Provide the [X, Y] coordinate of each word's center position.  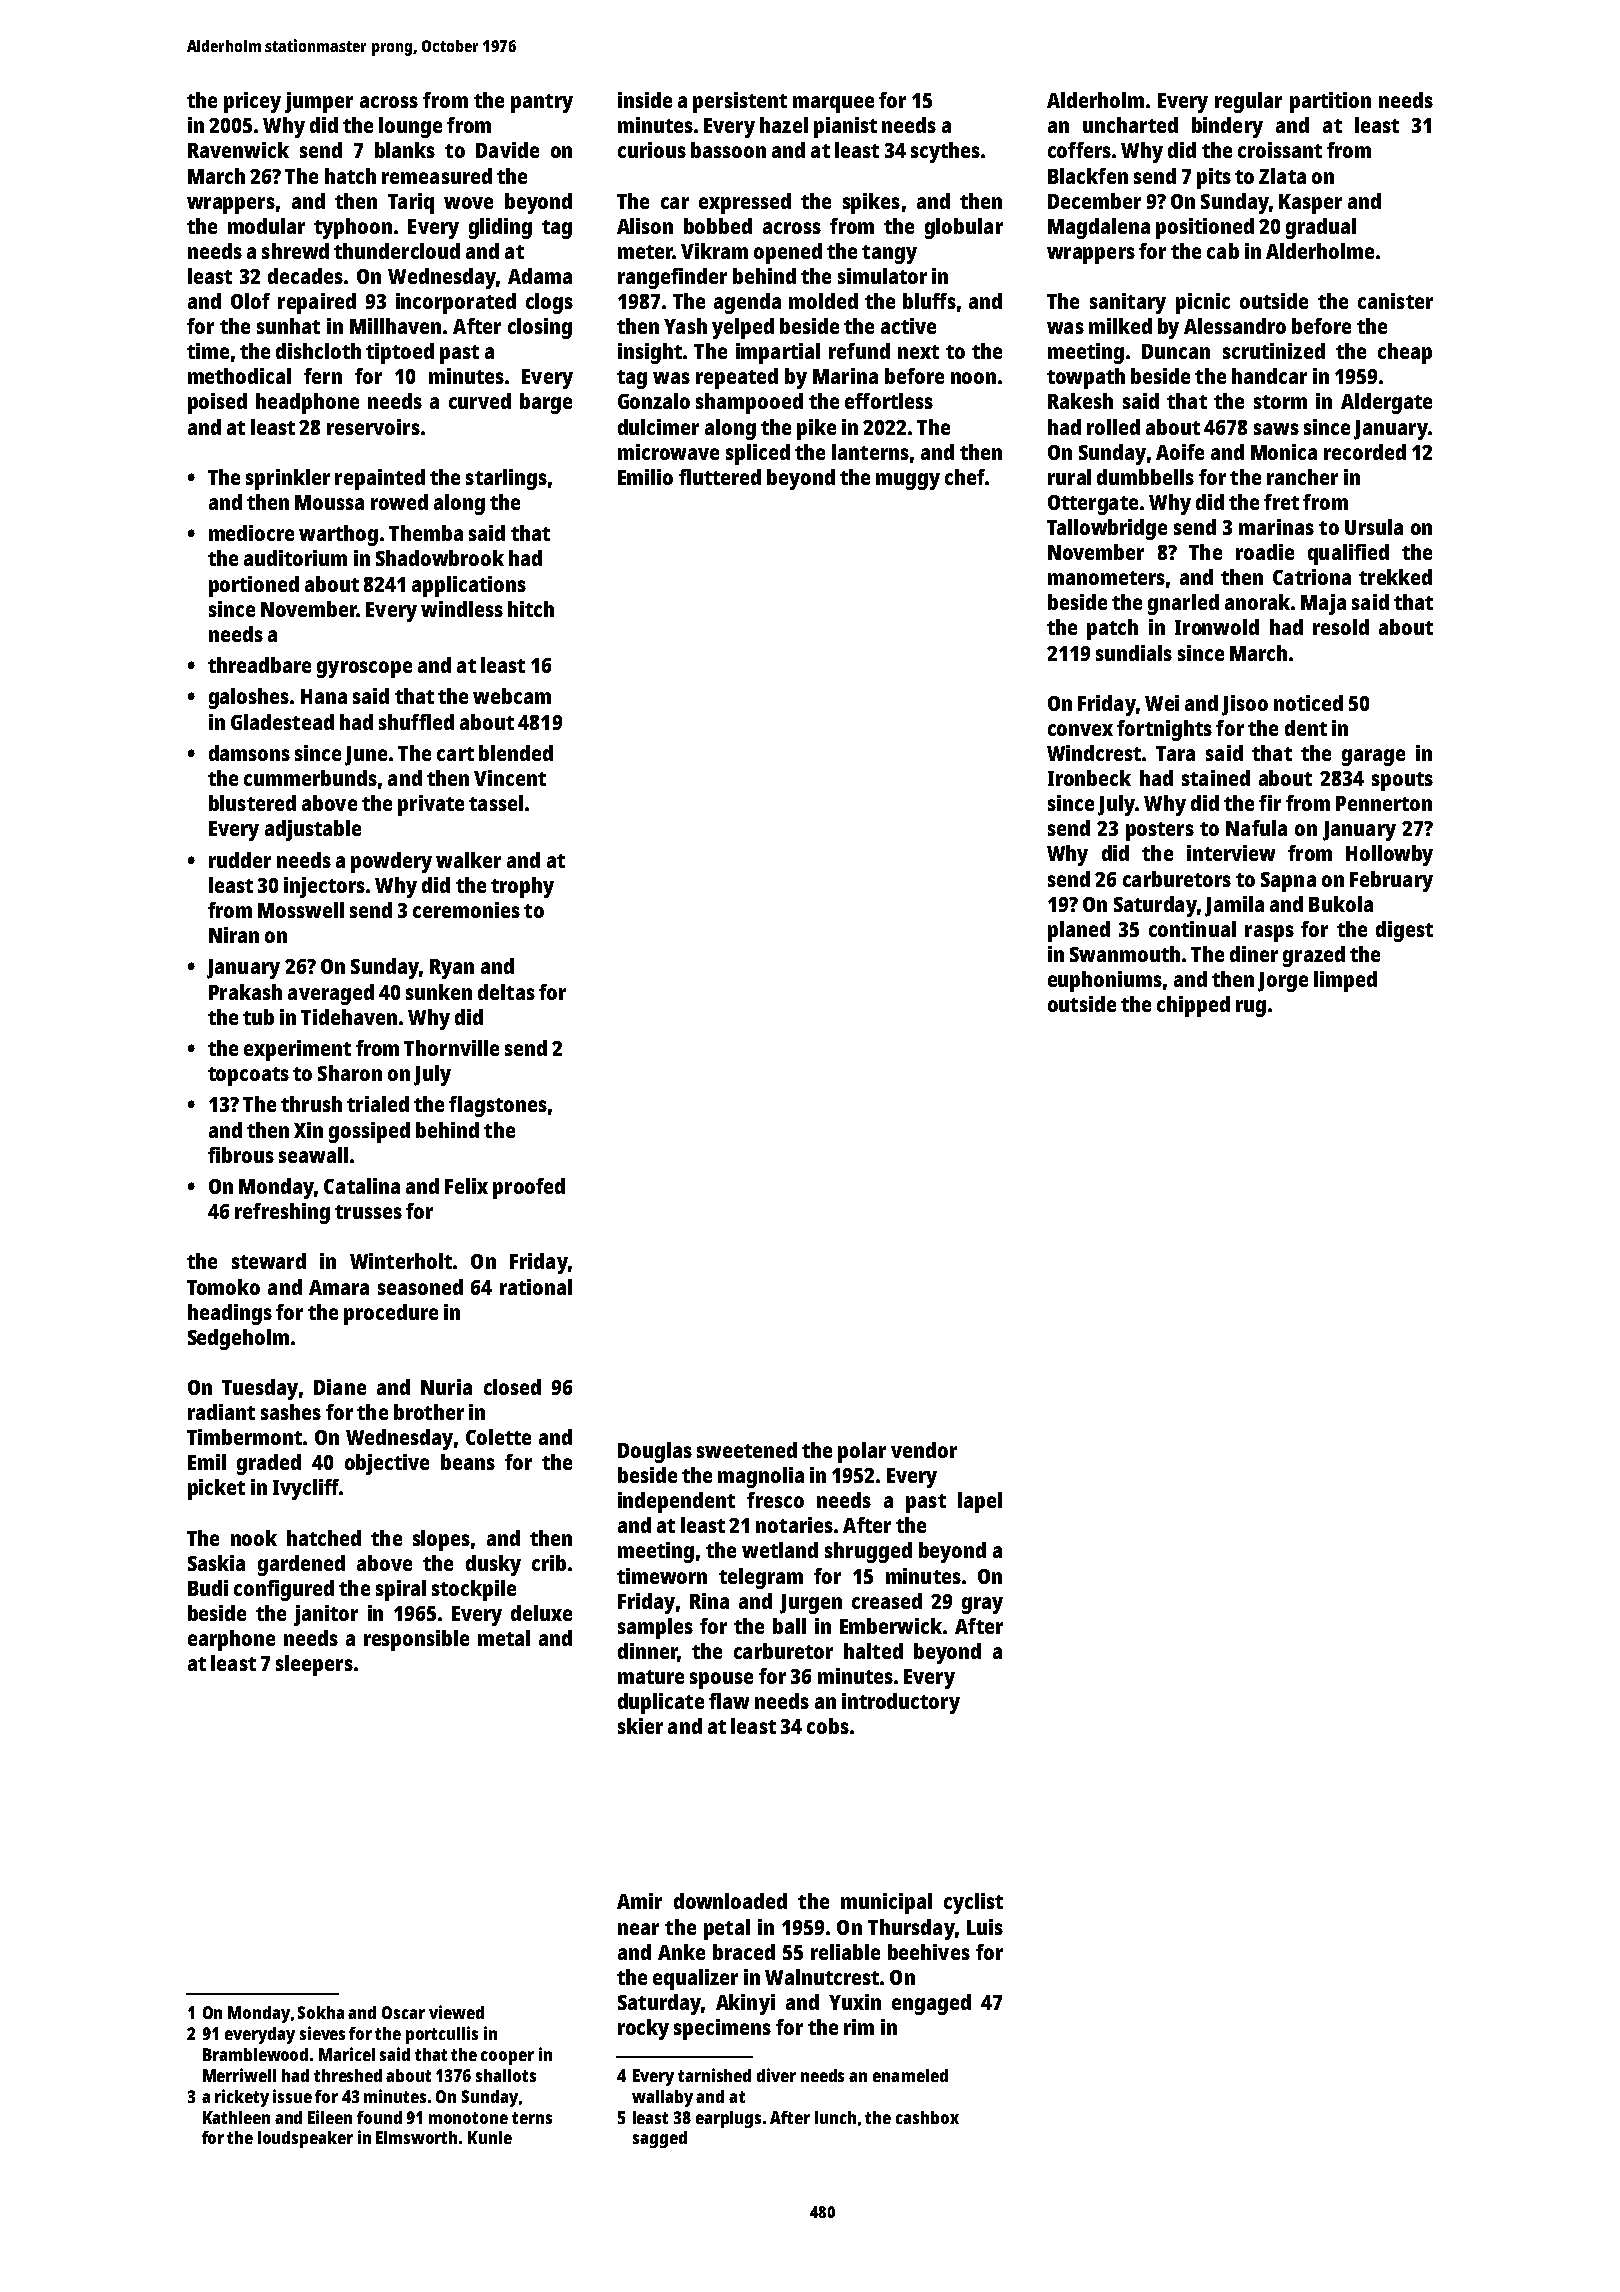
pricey [252, 102]
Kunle [490, 2137]
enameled [910, 2075]
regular [1248, 102]
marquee [833, 104]
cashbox [927, 2117]
